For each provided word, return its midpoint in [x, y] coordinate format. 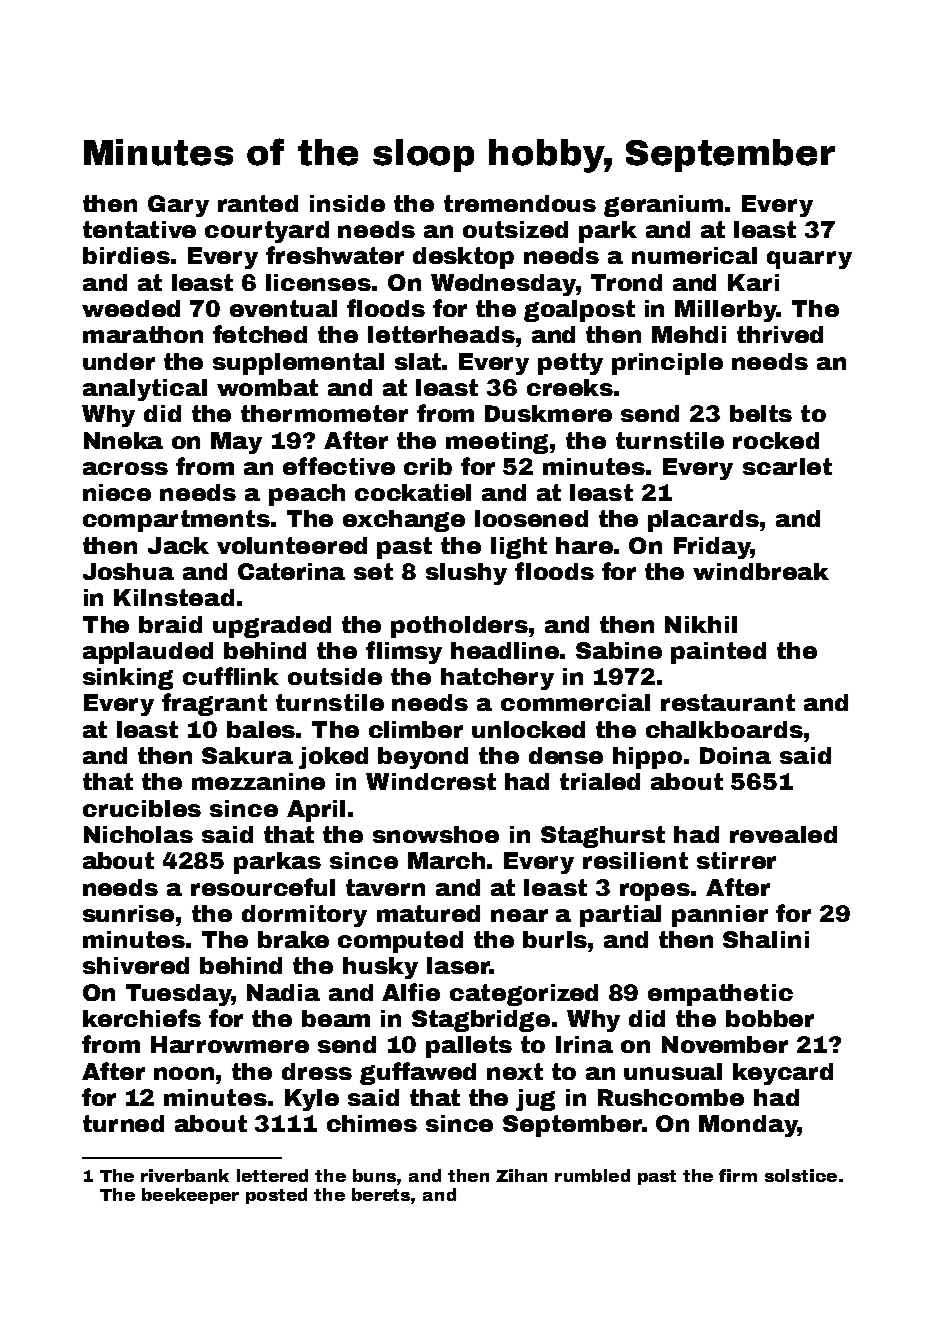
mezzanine [258, 781]
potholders [459, 627]
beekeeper [190, 1196]
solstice [801, 1175]
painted [718, 653]
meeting [498, 443]
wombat [267, 387]
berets [381, 1194]
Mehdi [689, 334]
